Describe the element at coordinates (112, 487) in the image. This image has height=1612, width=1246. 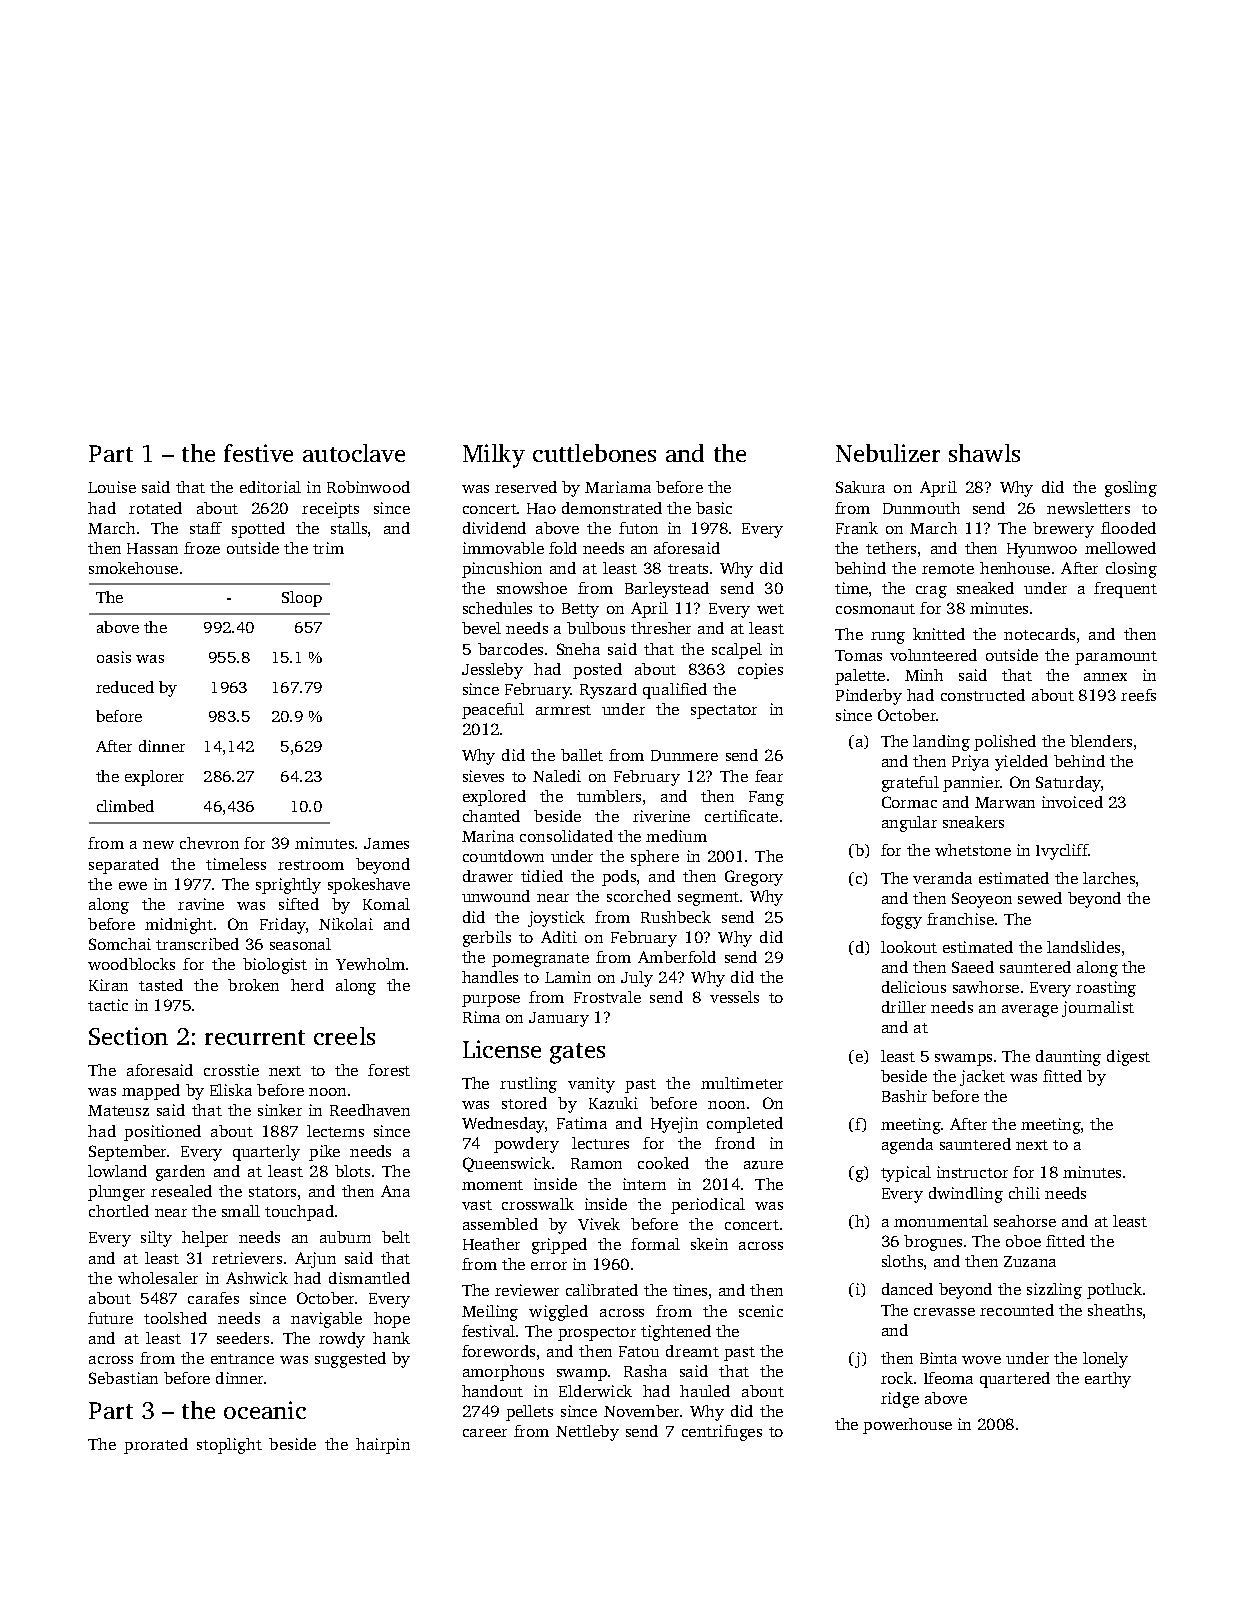
I see `Louise` at that location.
